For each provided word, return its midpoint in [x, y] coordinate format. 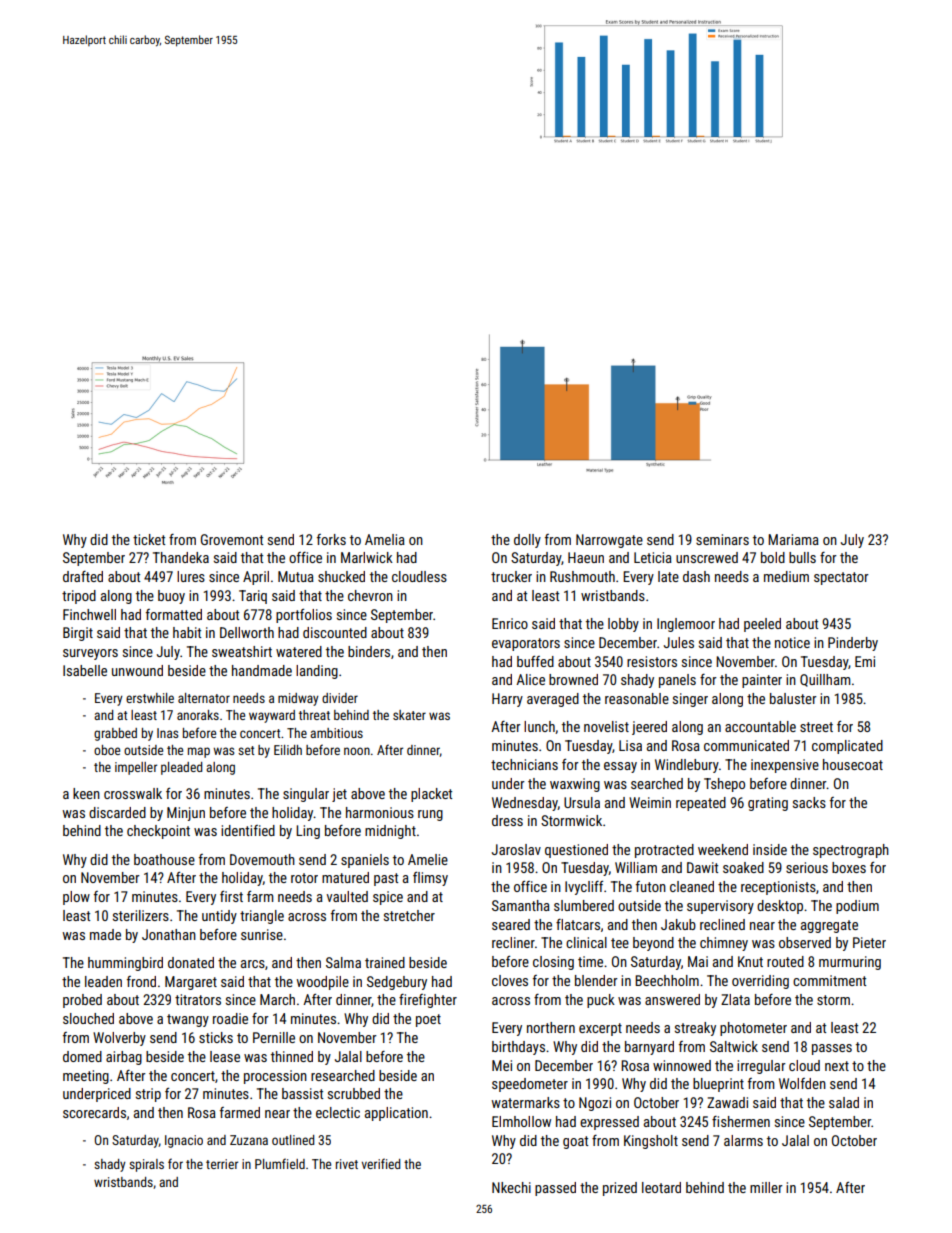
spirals [146, 1165]
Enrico [510, 623]
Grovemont [232, 539]
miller [766, 1187]
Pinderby [853, 644]
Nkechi [511, 1187]
